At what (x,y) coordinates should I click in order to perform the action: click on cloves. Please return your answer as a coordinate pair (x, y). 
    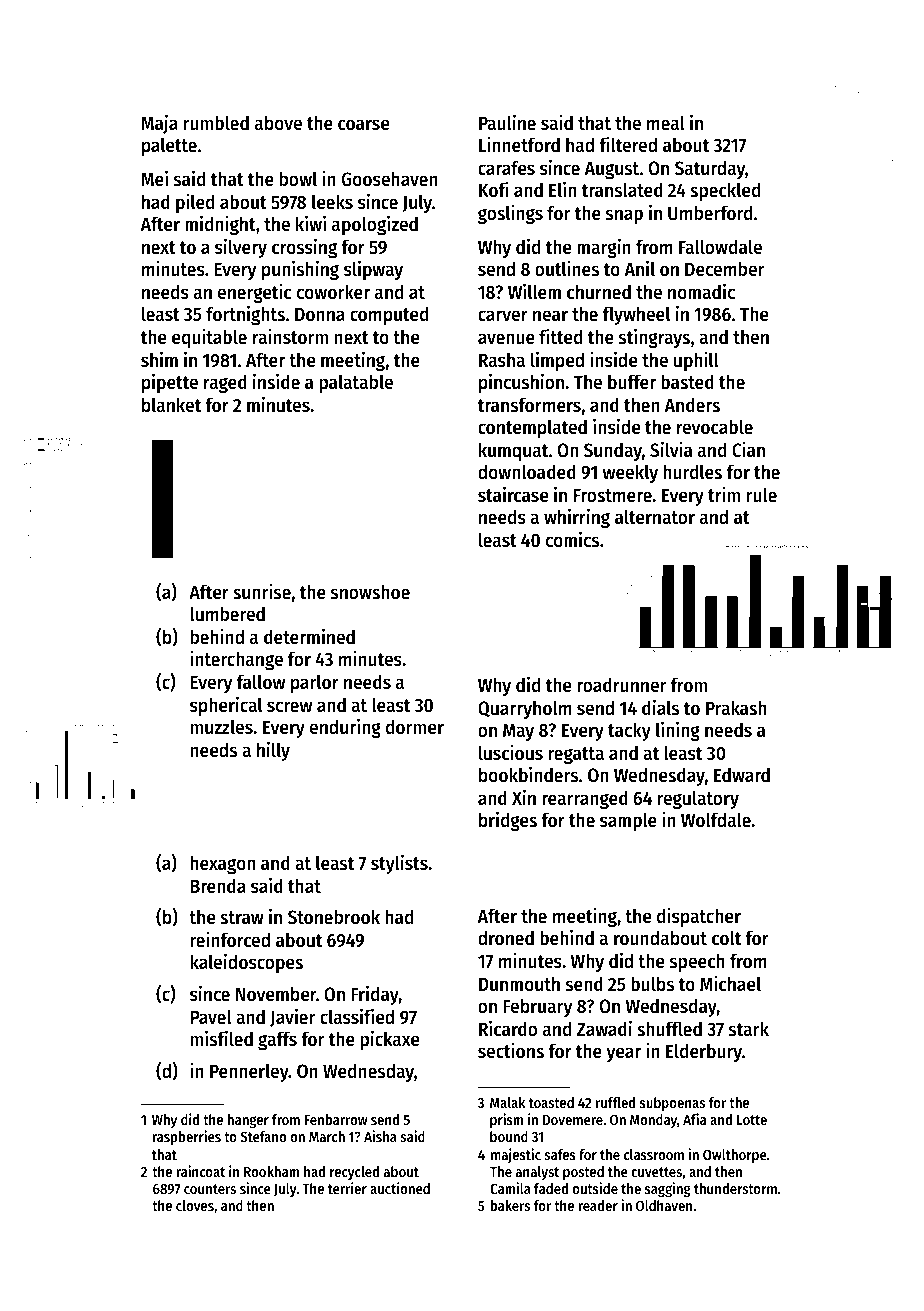
    Looking at the image, I should click on (195, 1205).
